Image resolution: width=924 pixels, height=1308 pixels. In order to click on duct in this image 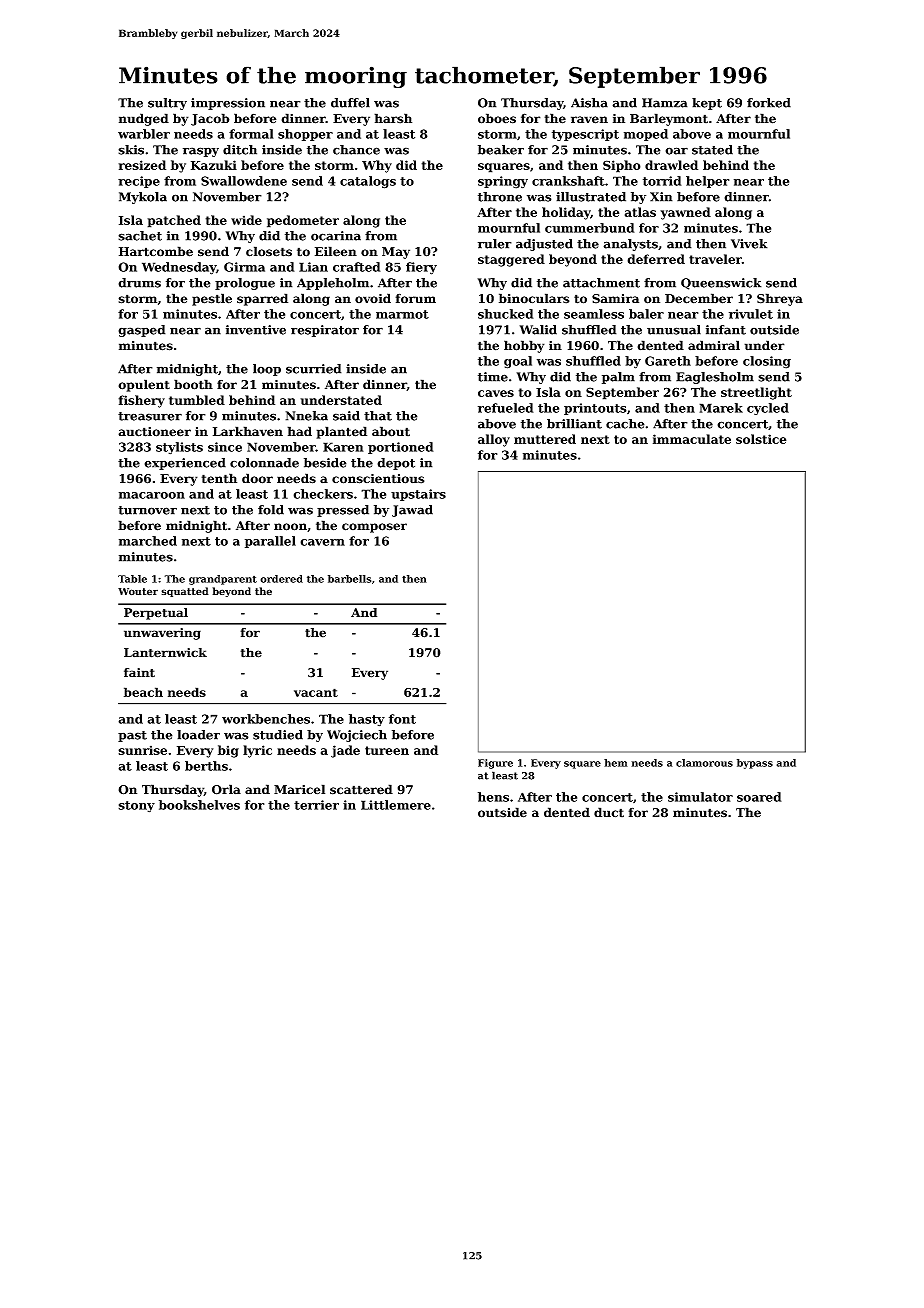, I will do `click(609, 812)`.
